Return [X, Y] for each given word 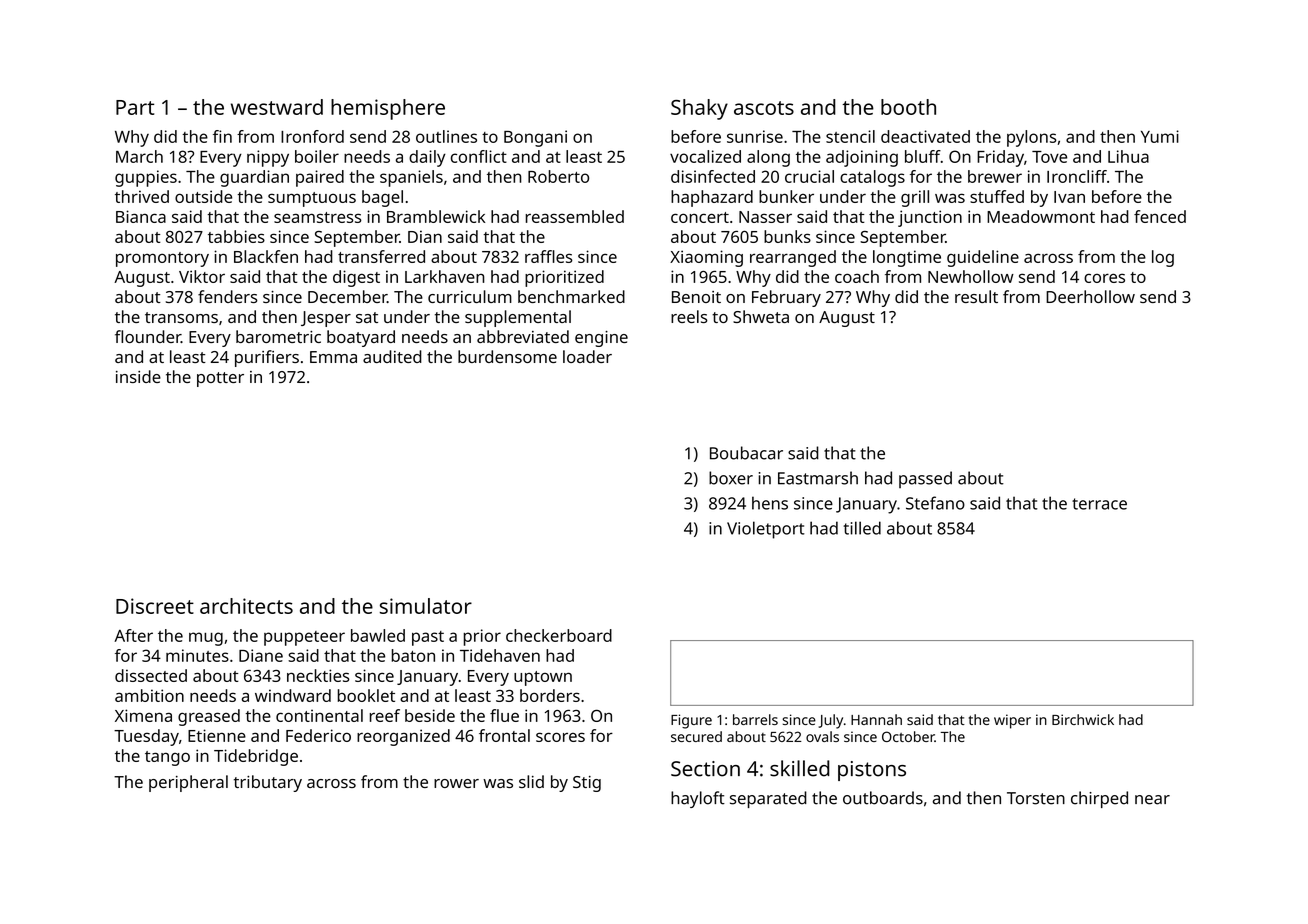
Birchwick [1083, 719]
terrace [1099, 504]
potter [220, 379]
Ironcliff [1077, 176]
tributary [268, 783]
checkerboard [559, 635]
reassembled [575, 216]
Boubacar [746, 453]
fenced [1160, 216]
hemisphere [388, 109]
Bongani [535, 138]
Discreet [155, 606]
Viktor [202, 276]
